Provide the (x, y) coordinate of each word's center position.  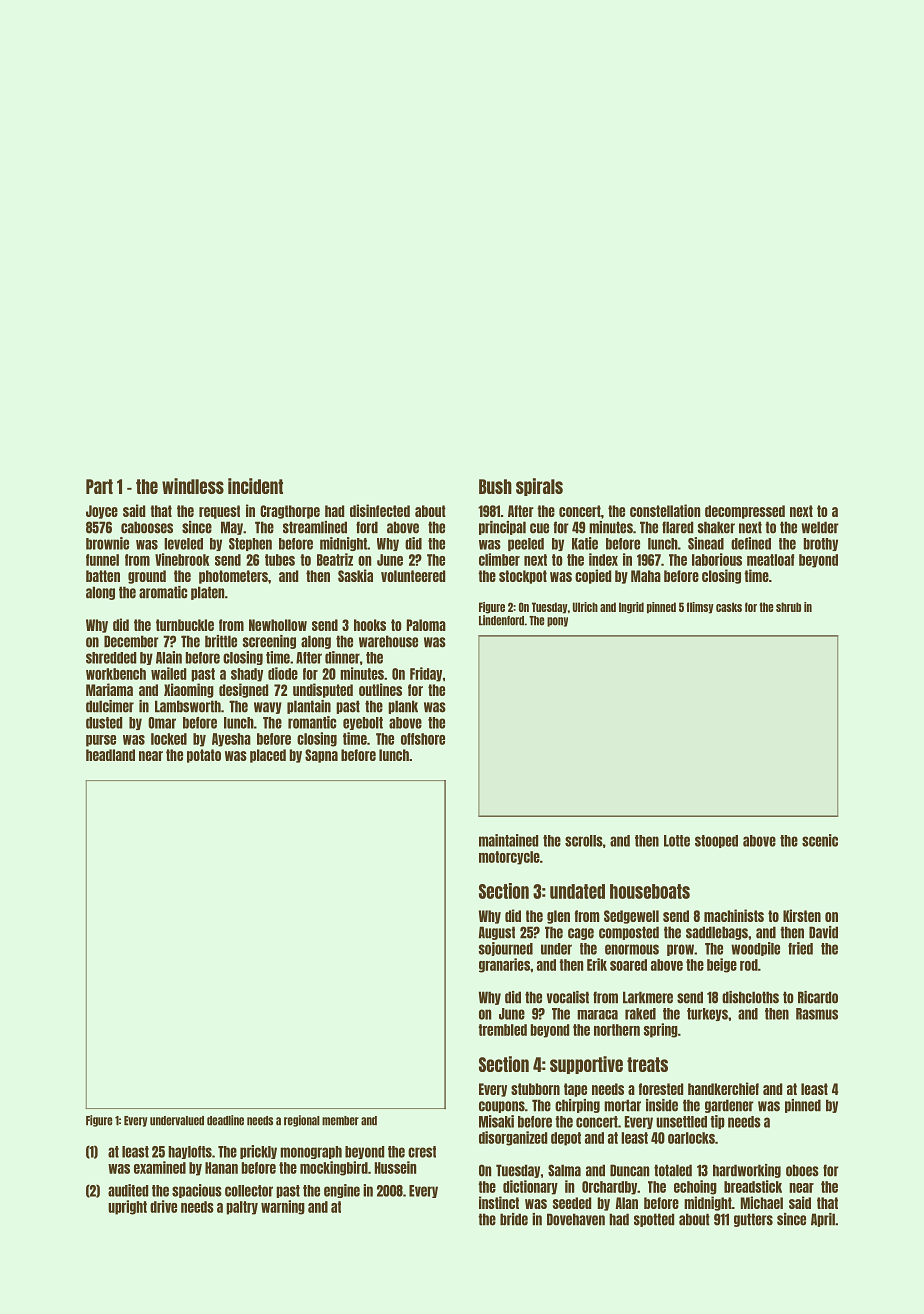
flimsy (700, 608)
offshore (423, 739)
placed (268, 756)
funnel (102, 560)
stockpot (523, 577)
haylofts (190, 1152)
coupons (502, 1107)
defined (751, 543)
